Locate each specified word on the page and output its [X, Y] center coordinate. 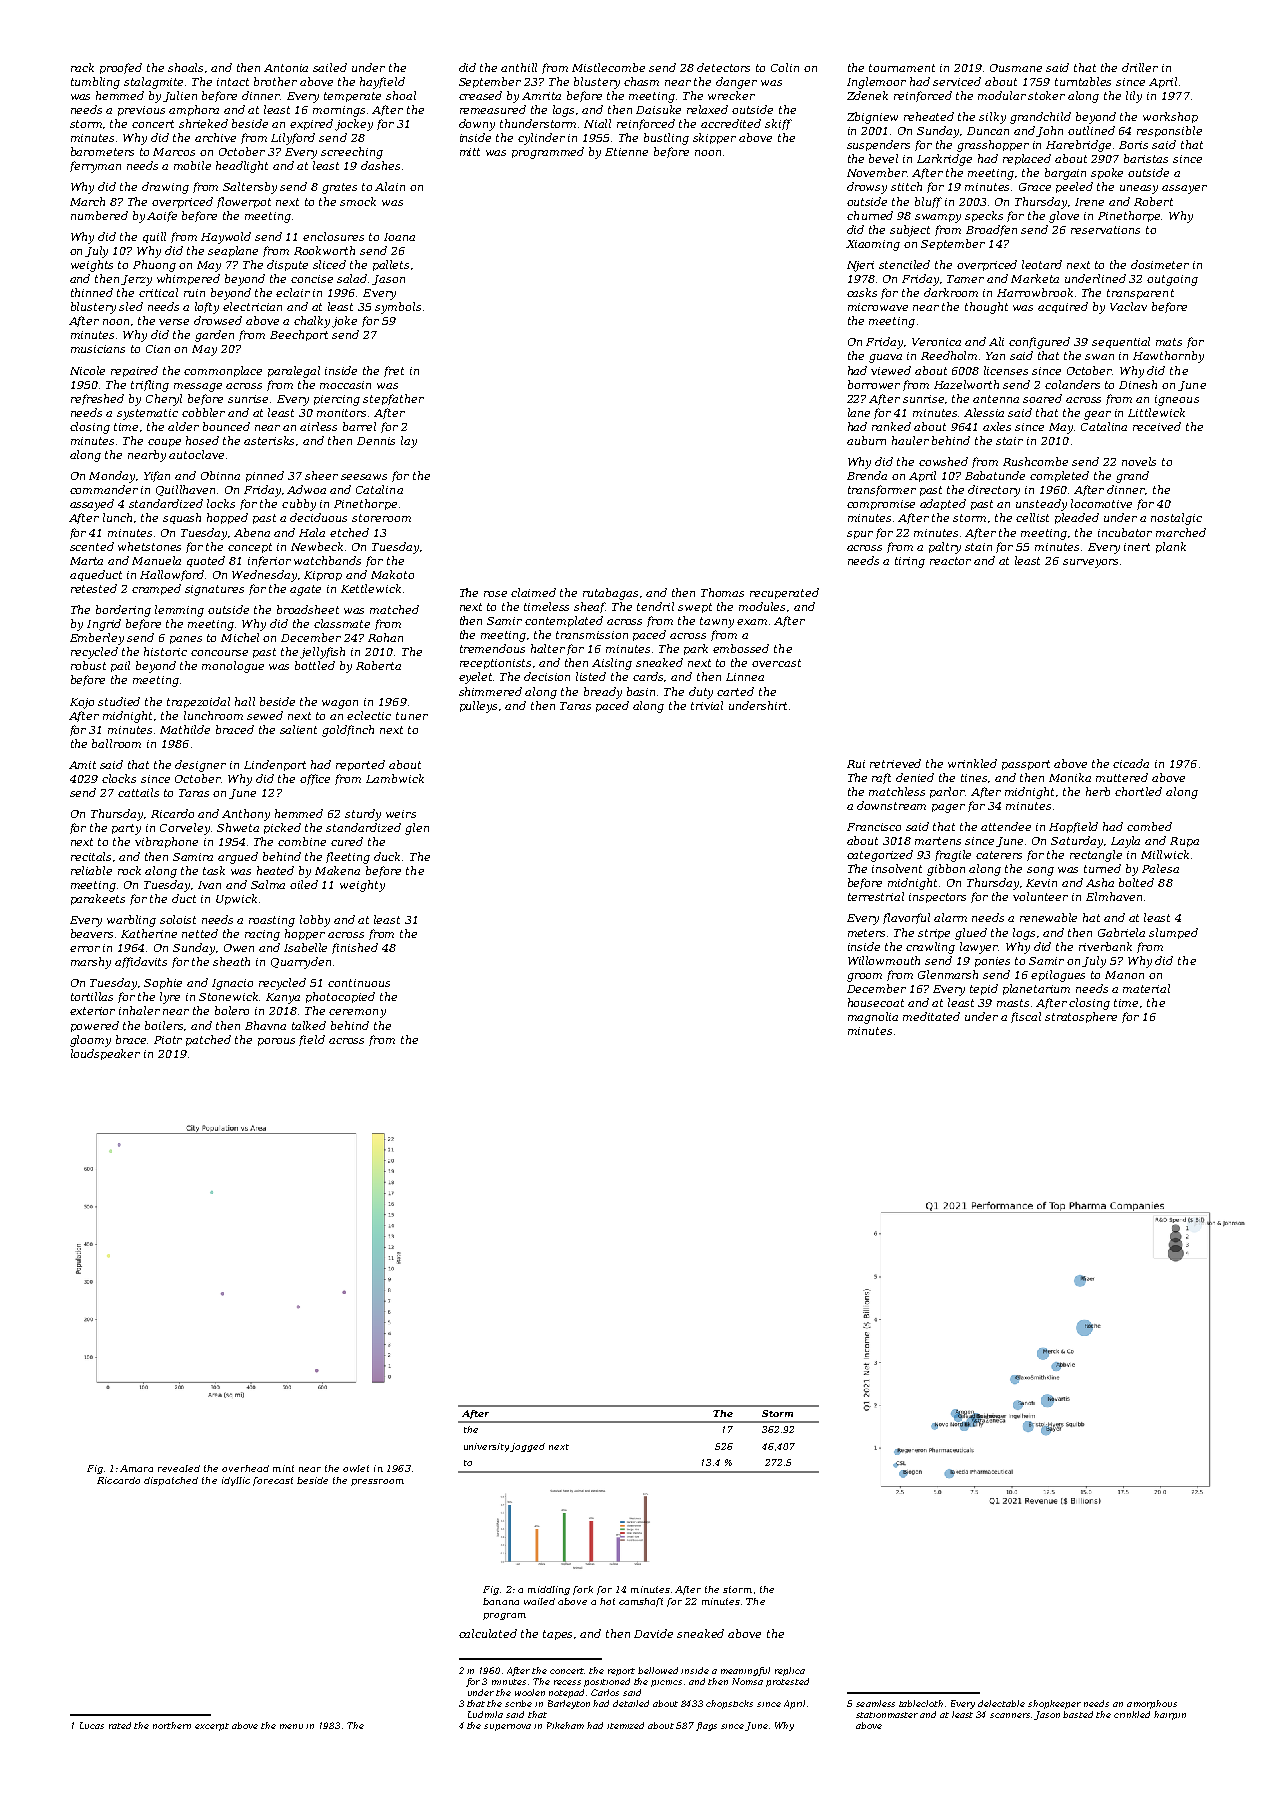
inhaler [139, 1010]
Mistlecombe [608, 67]
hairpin [1170, 1715]
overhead [245, 1468]
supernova [507, 1727]
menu [291, 1726]
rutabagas [610, 594]
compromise [881, 505]
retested [94, 588]
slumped [1173, 933]
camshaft [641, 1602]
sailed [330, 67]
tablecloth [921, 1703]
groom [864, 977]
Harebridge [1078, 146]
